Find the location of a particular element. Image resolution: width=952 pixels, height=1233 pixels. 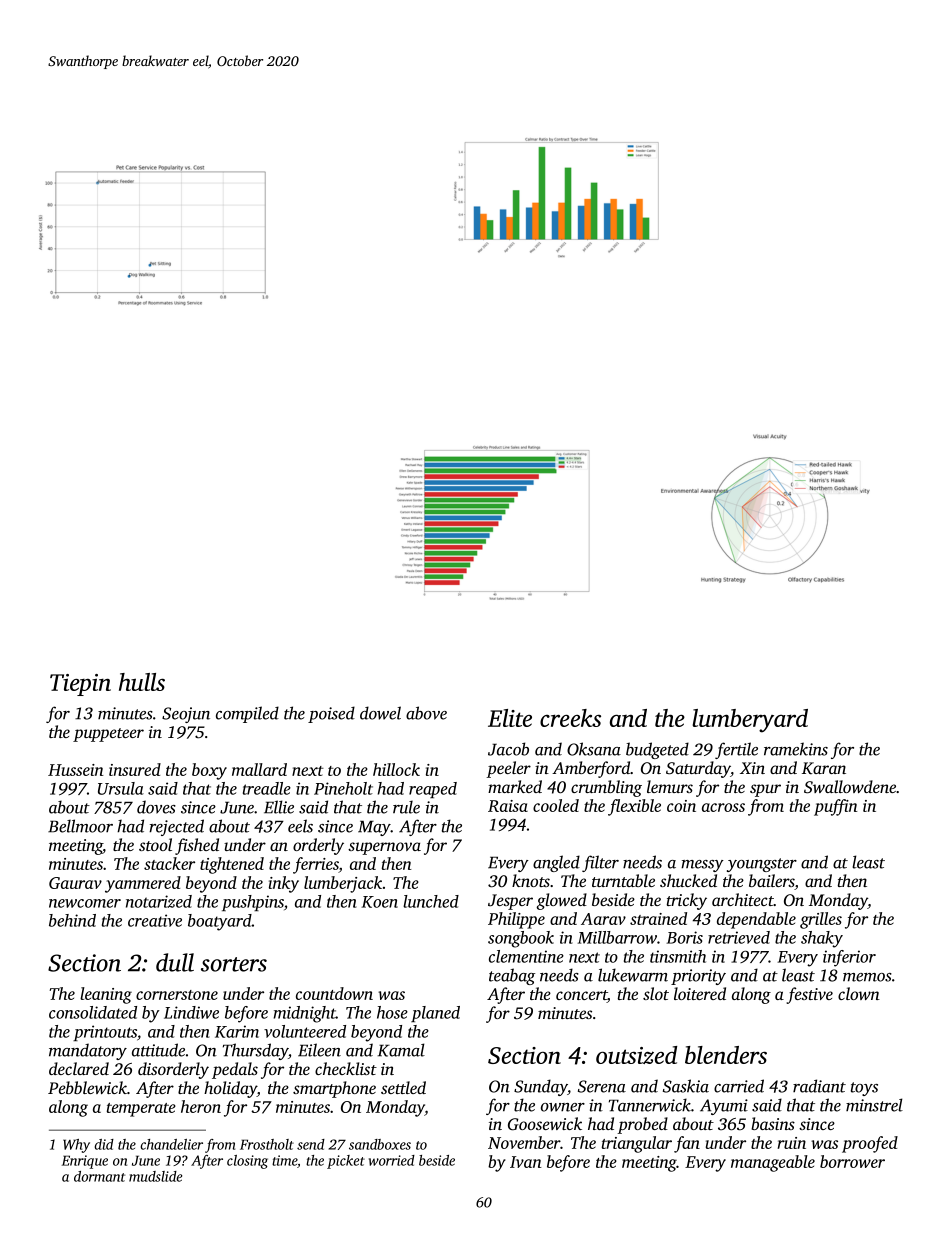

lumberyard is located at coordinates (750, 721).
